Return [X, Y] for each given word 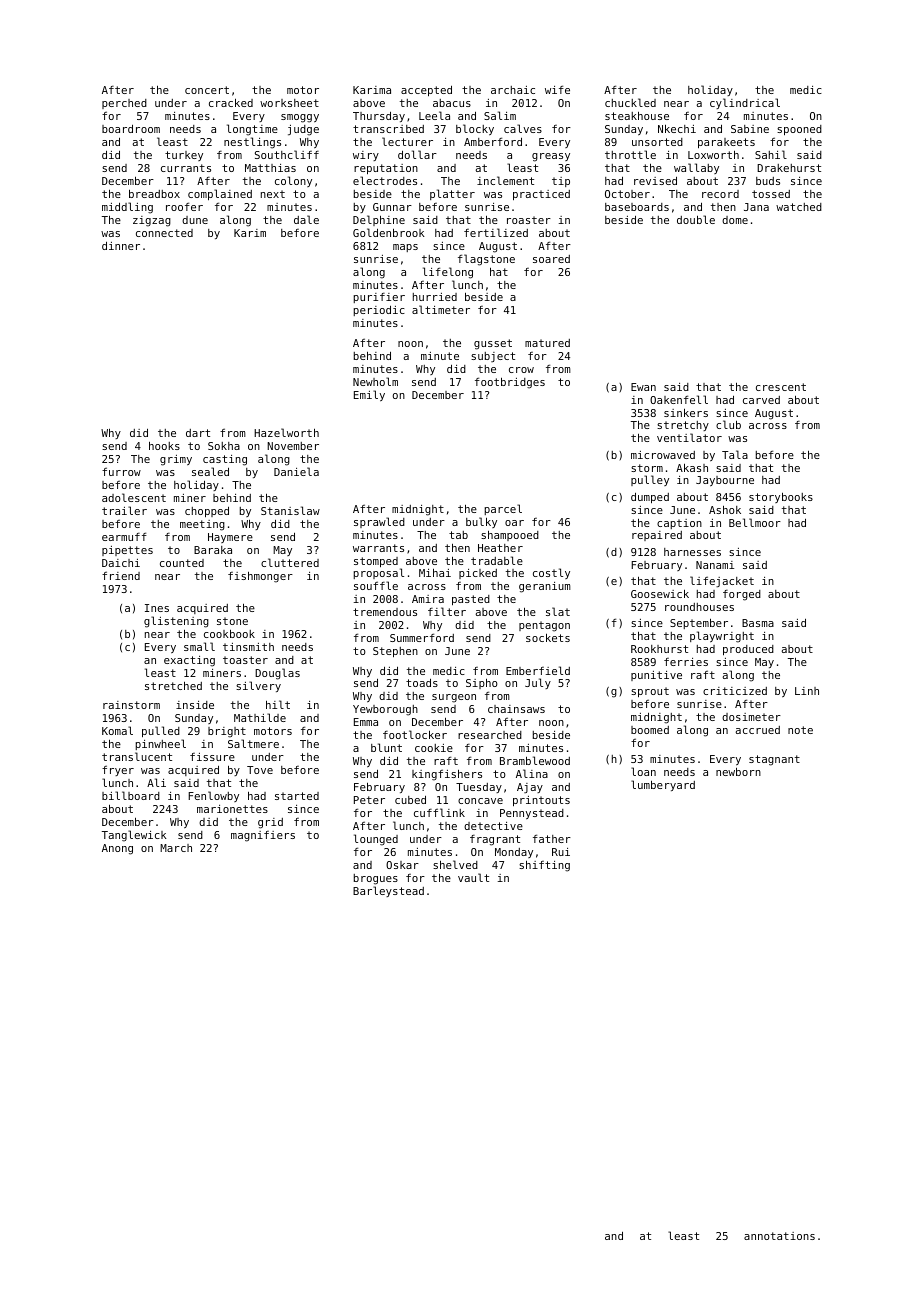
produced [748, 650]
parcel [503, 509]
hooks [164, 445]
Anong [117, 849]
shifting [544, 866]
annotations [779, 1236]
